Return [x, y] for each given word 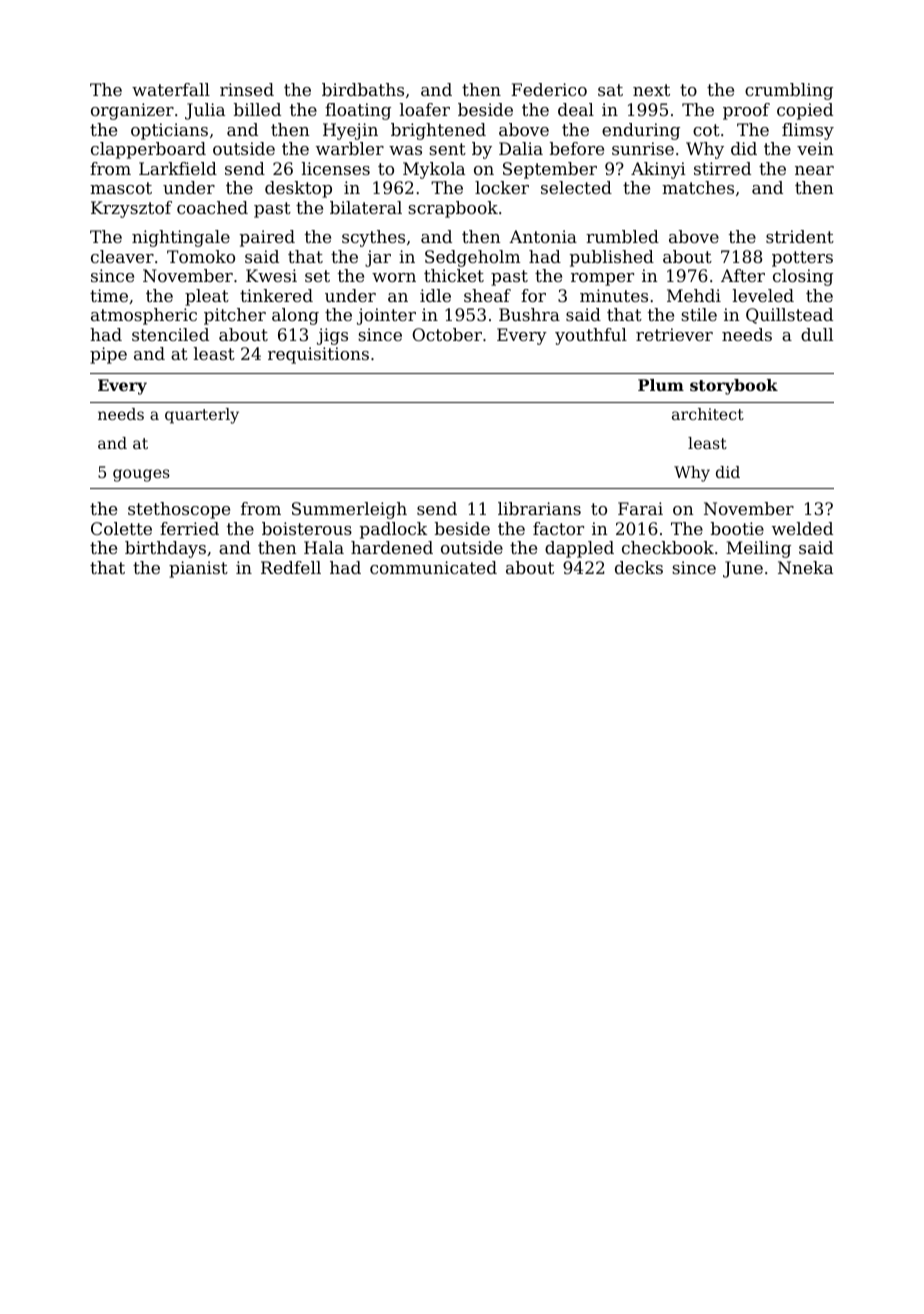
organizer [132, 111]
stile [699, 314]
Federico [549, 89]
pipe [108, 355]
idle [435, 295]
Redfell [291, 567]
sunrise [643, 148]
